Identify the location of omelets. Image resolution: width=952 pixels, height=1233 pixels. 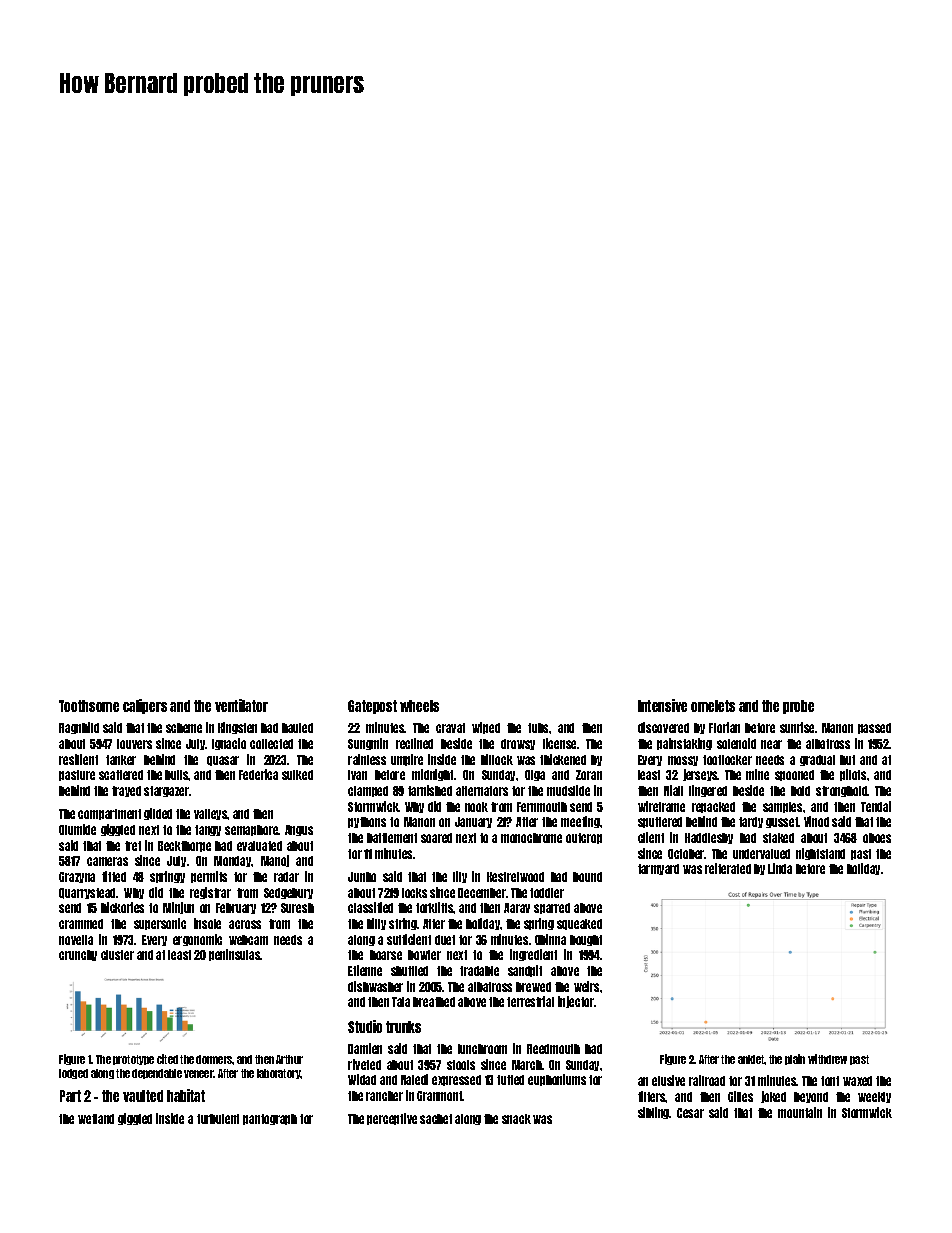
(713, 706).
